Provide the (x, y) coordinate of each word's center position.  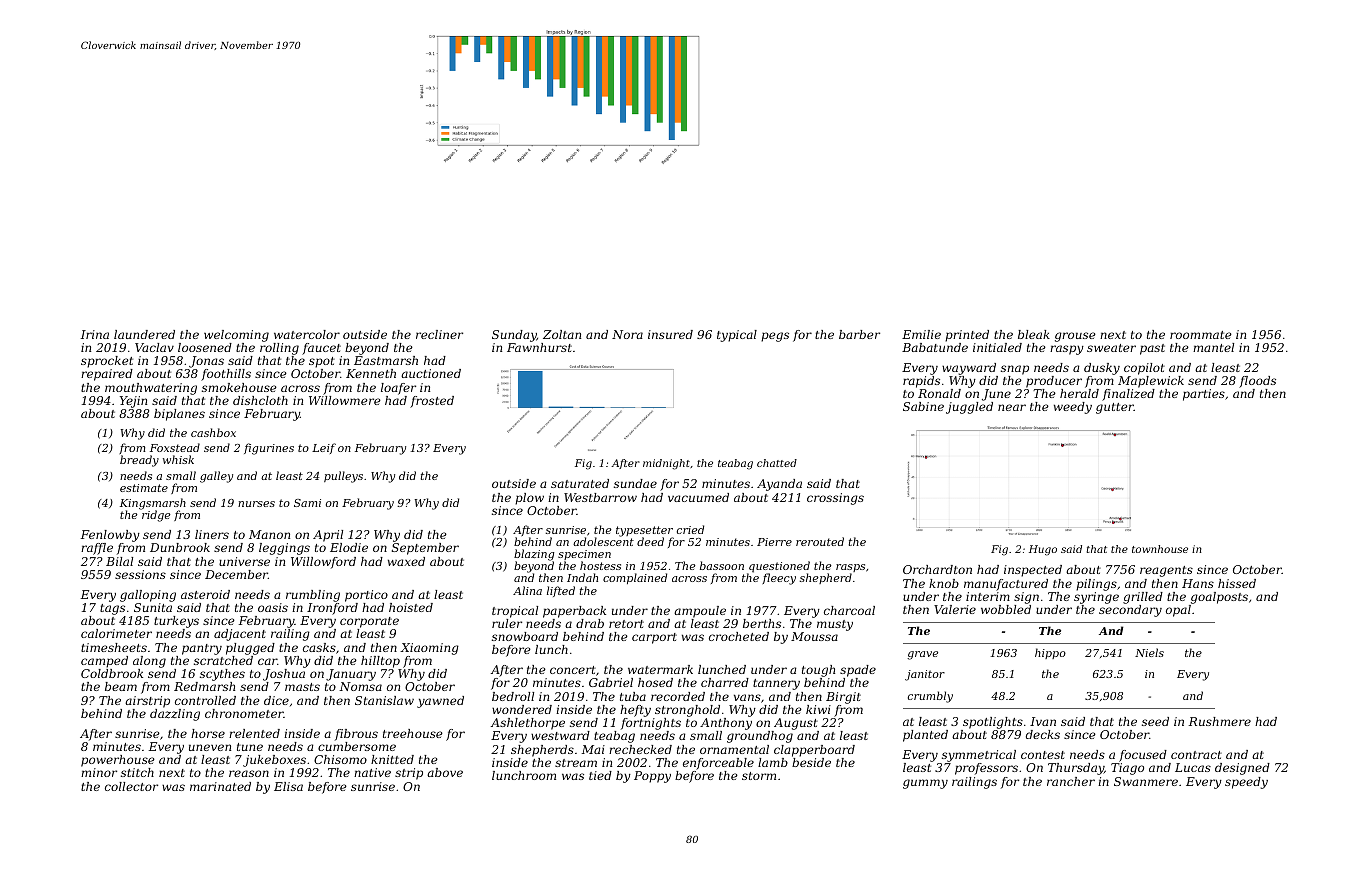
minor (99, 772)
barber (859, 334)
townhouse (1160, 549)
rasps (850, 569)
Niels (1149, 652)
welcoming (236, 336)
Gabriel (611, 682)
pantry (202, 649)
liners (212, 534)
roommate (1201, 335)
